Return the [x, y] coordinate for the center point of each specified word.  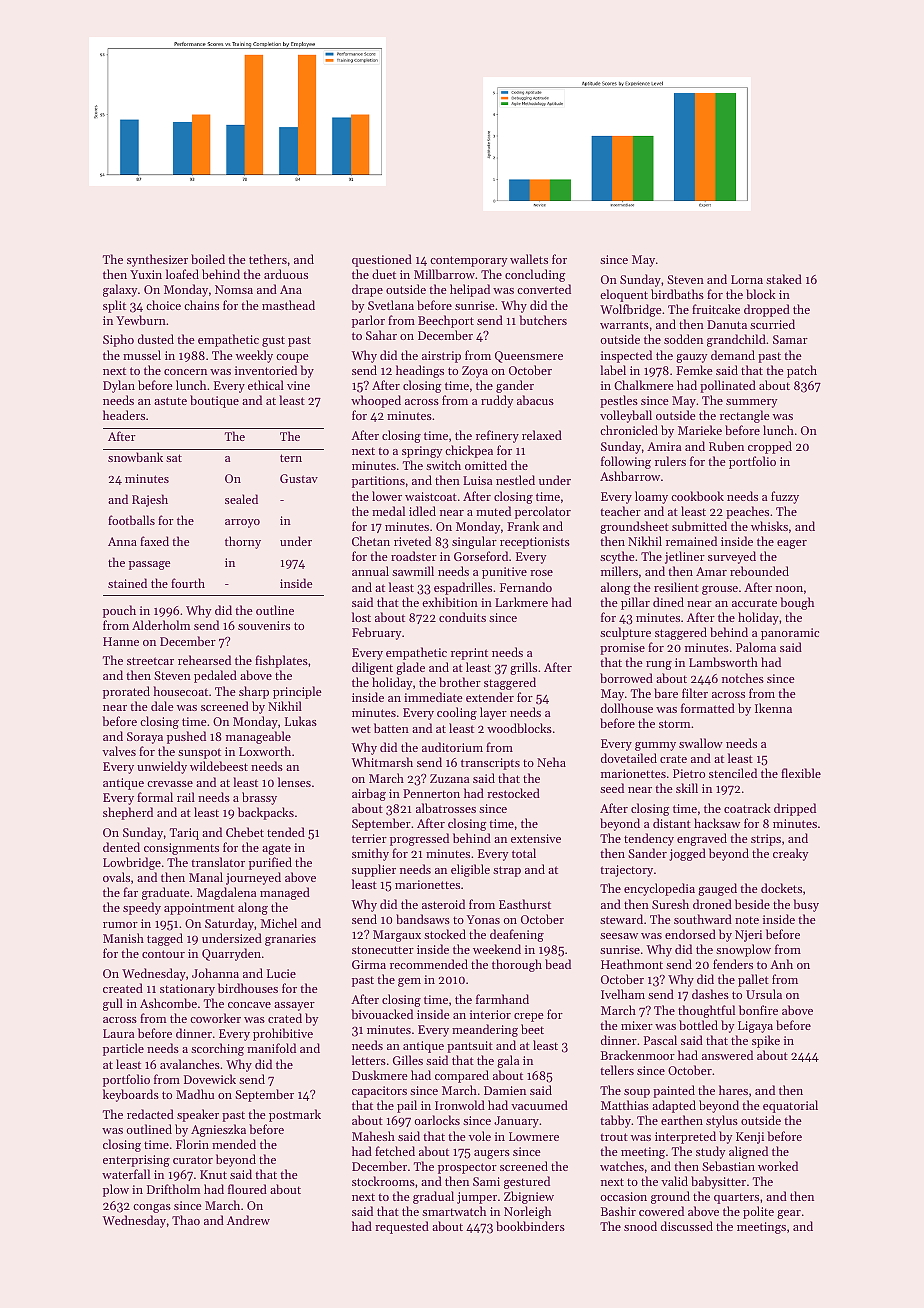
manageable [258, 737]
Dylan [119, 386]
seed [612, 788]
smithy [370, 854]
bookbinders [530, 1226]
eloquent [624, 295]
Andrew [248, 1220]
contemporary [469, 261]
